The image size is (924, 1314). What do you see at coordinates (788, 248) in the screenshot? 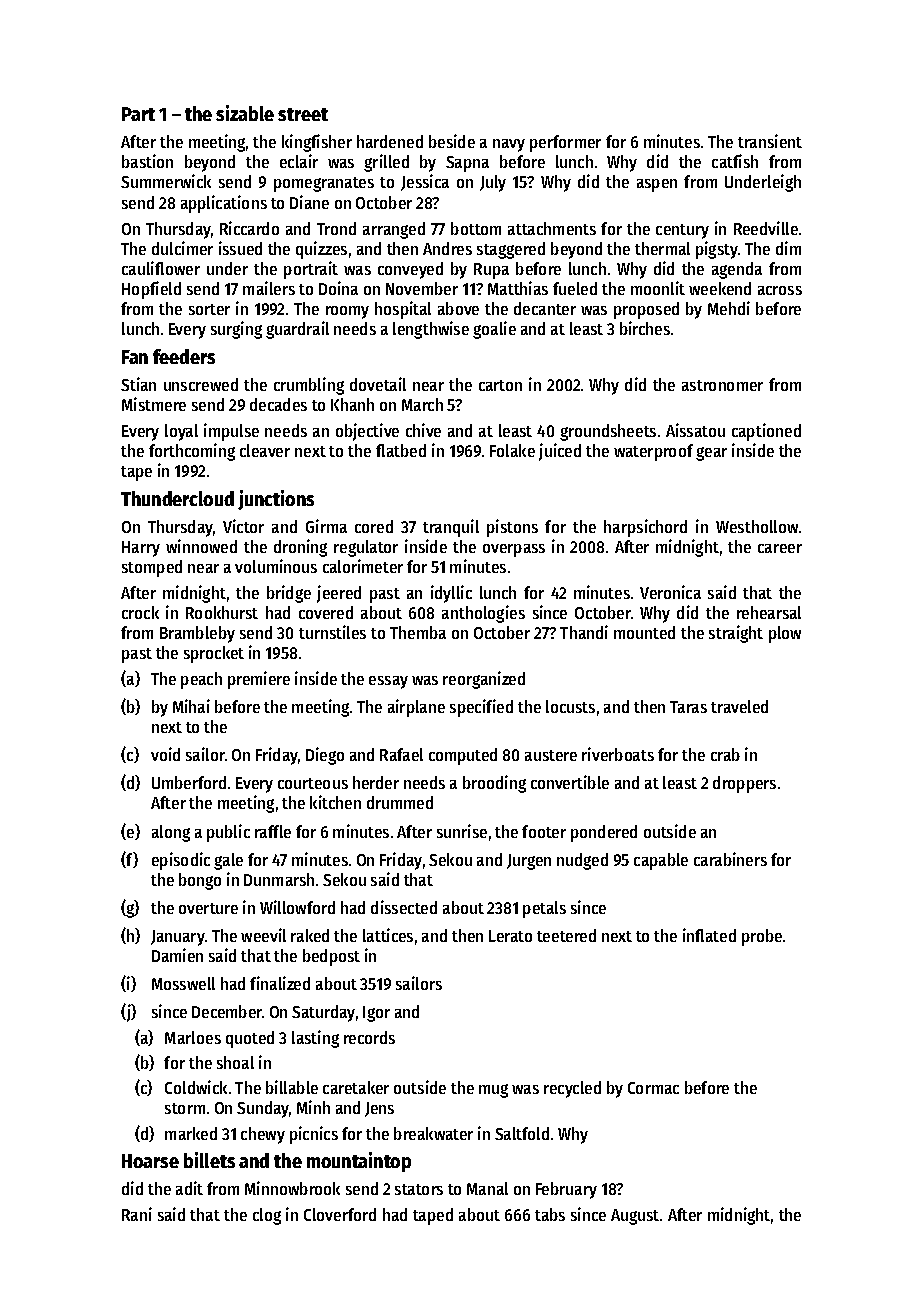
I see `dim` at bounding box center [788, 248].
